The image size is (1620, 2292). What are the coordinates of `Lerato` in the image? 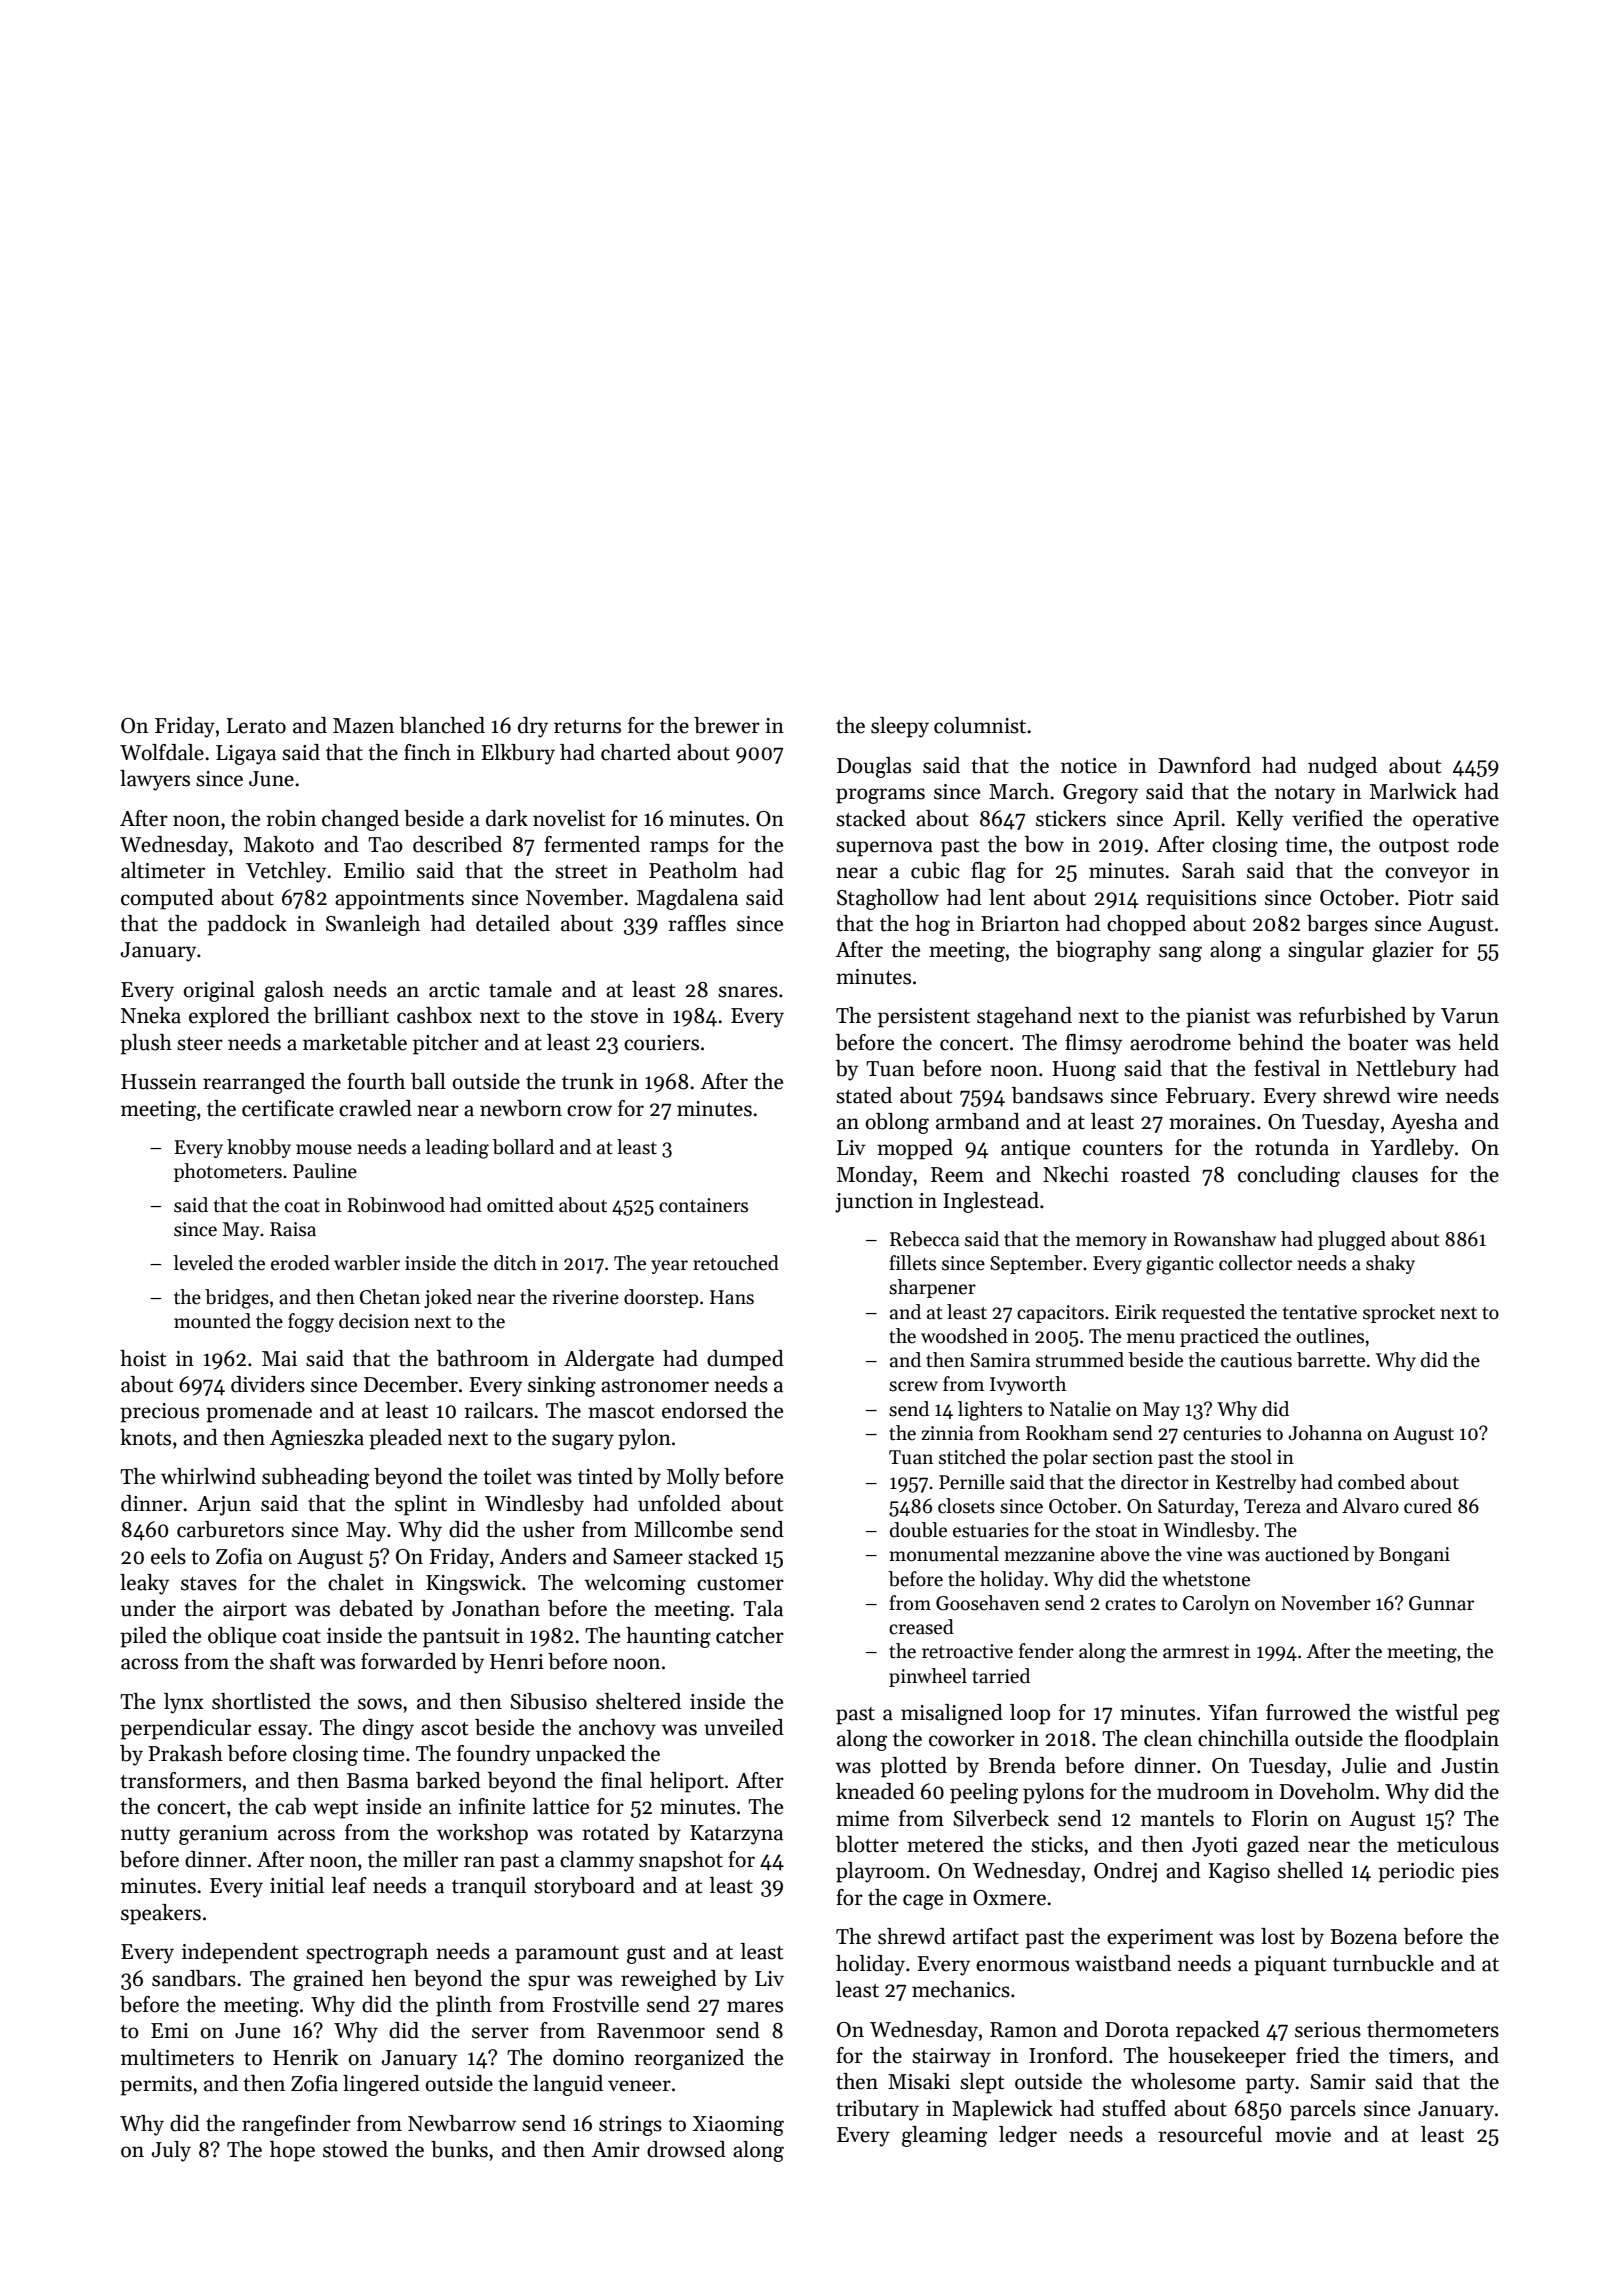 It's located at (256, 726).
